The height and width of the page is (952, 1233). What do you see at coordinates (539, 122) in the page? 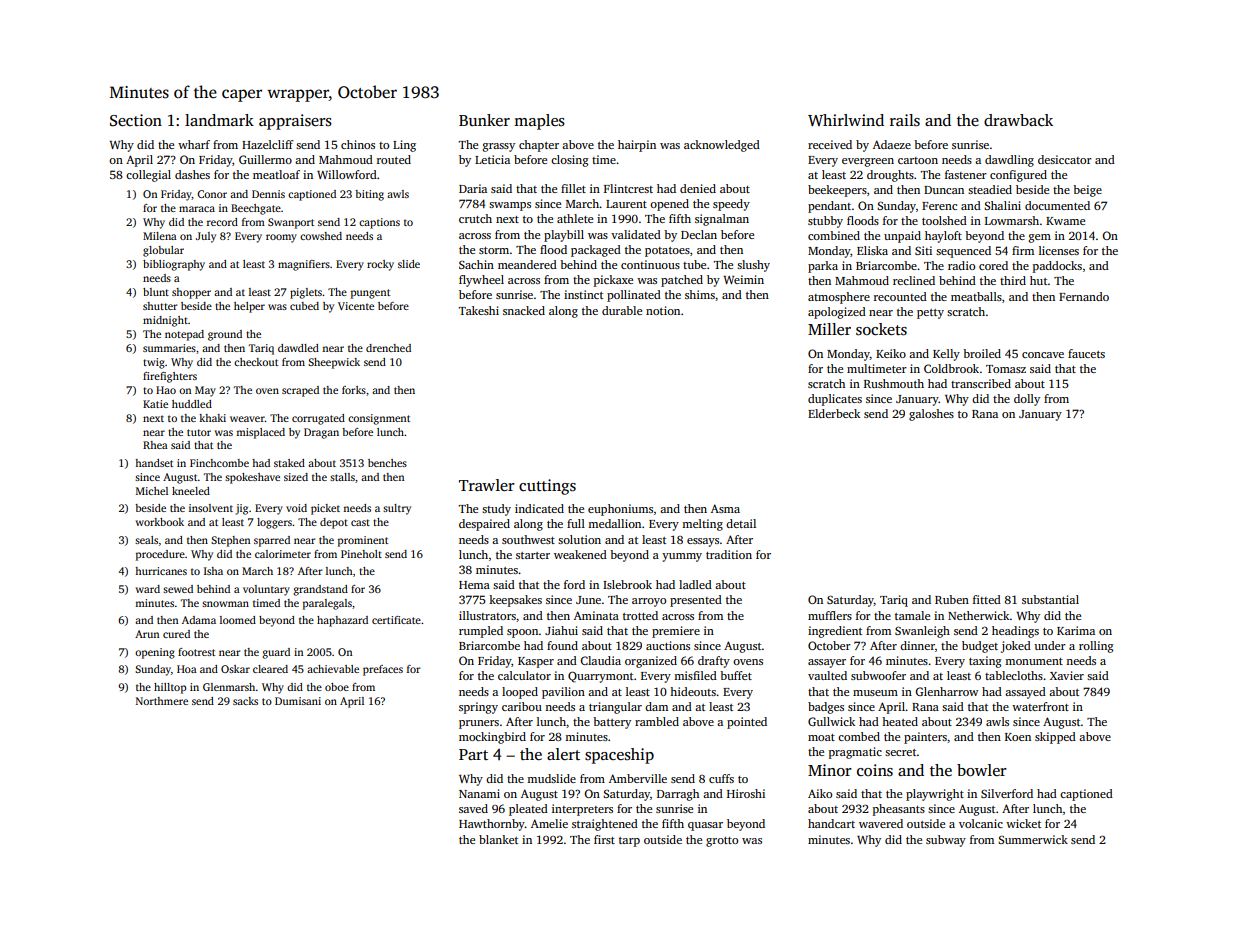
I see `maples` at bounding box center [539, 122].
